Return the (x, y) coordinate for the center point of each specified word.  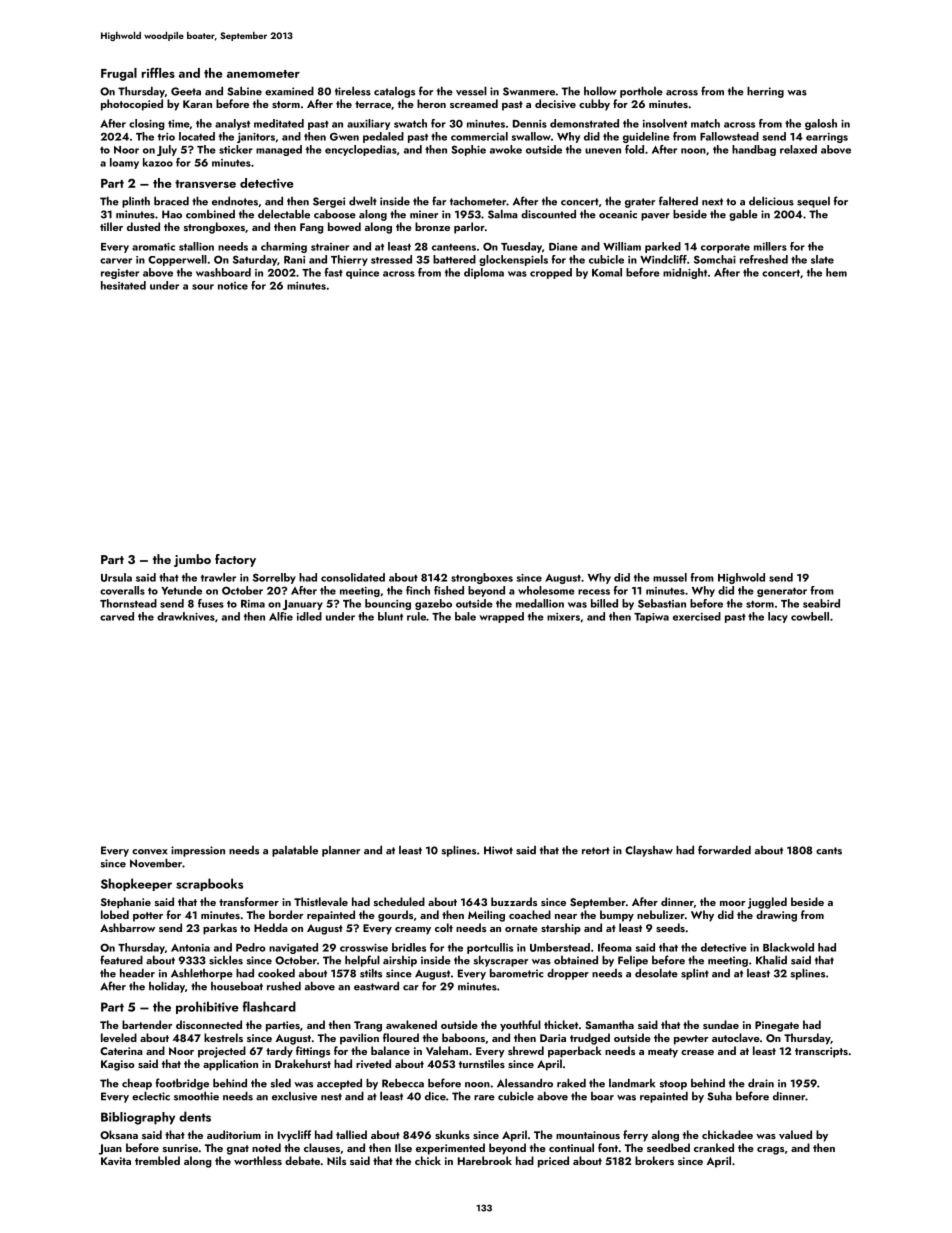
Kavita (116, 1161)
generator (782, 592)
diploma (484, 273)
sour (203, 287)
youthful (520, 1026)
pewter (691, 1040)
